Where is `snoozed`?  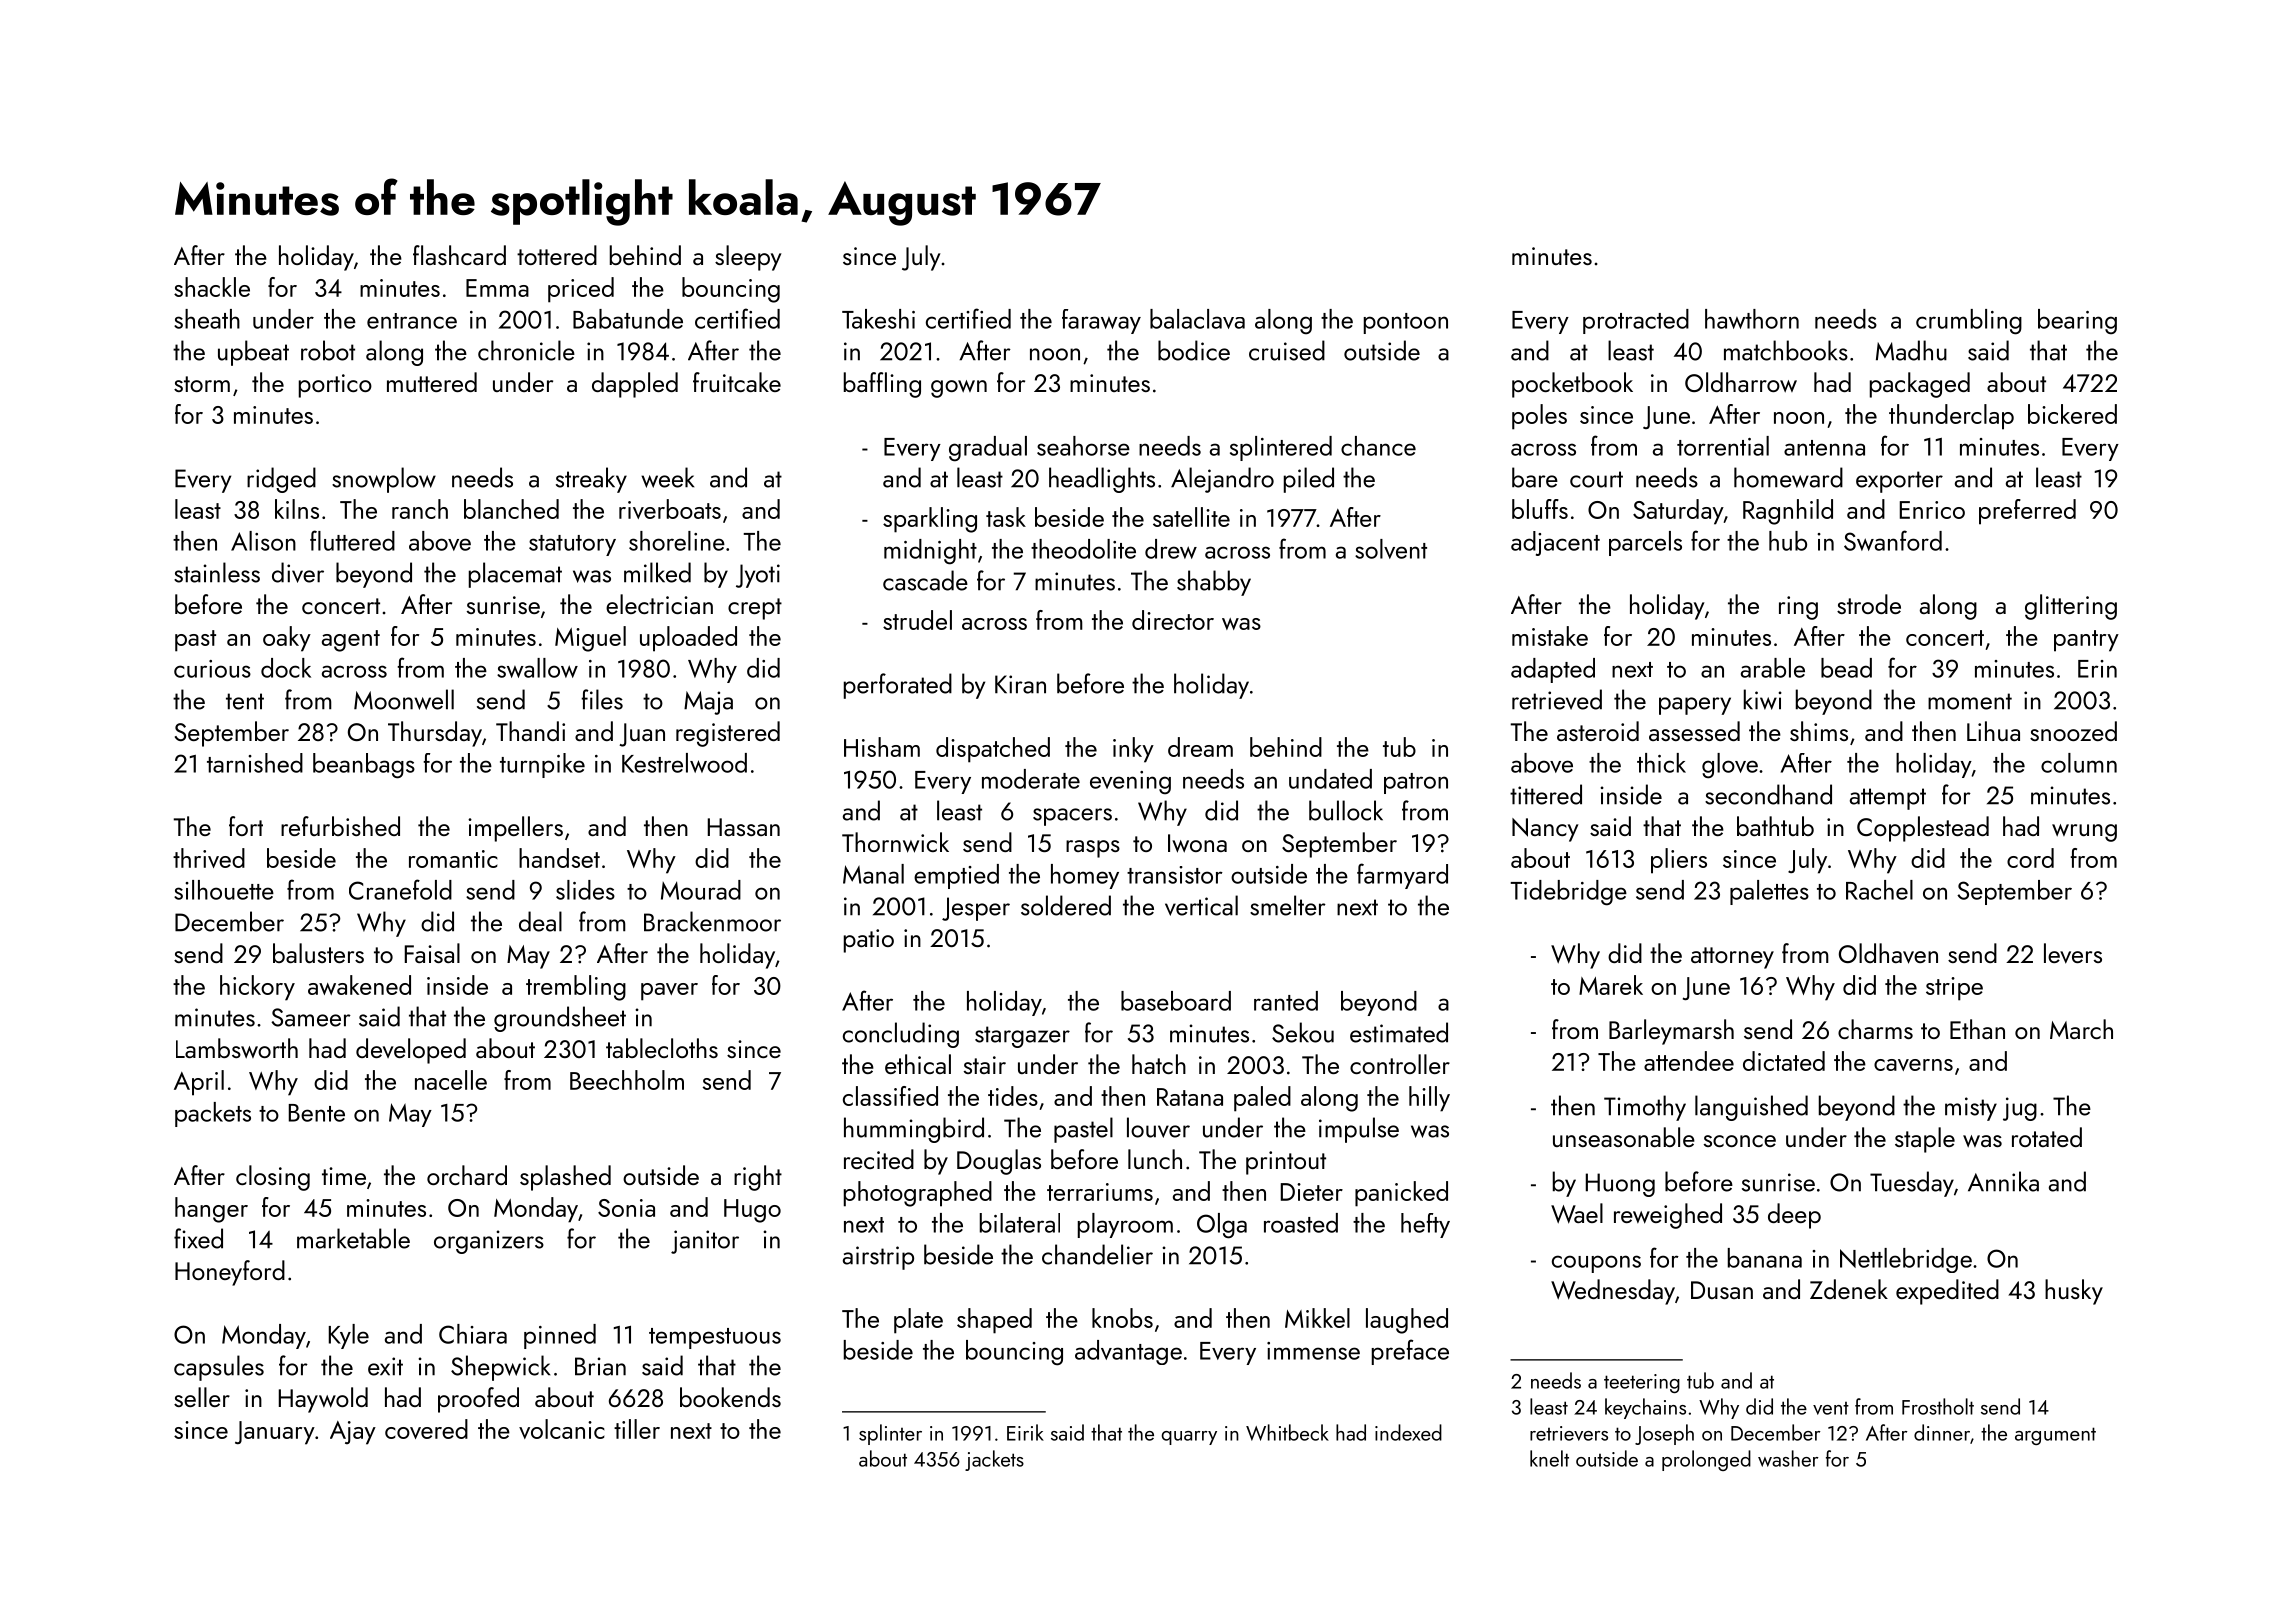
snoozed is located at coordinates (2073, 731).
